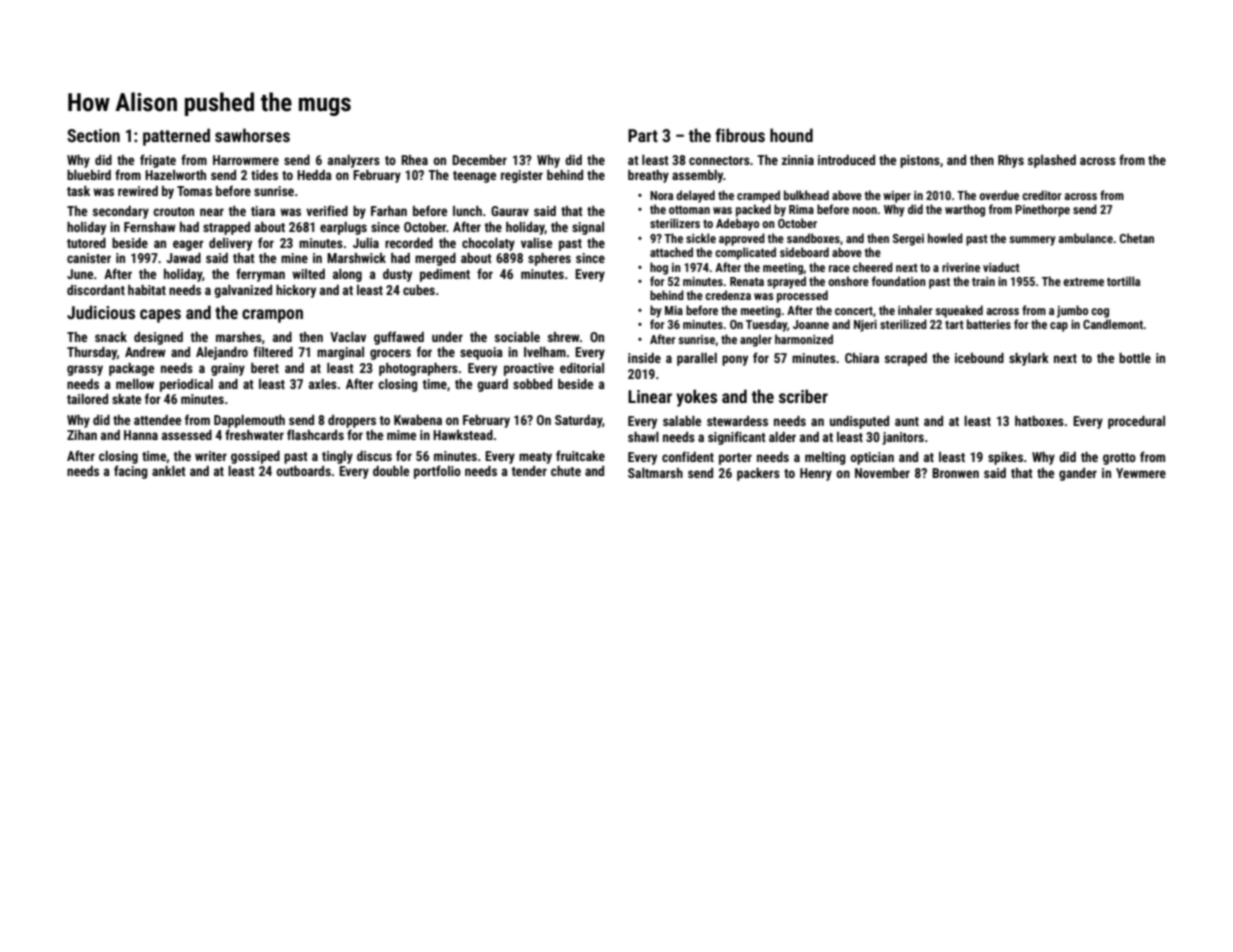 This screenshot has width=1233, height=952. What do you see at coordinates (532, 384) in the screenshot?
I see `sobbed` at bounding box center [532, 384].
